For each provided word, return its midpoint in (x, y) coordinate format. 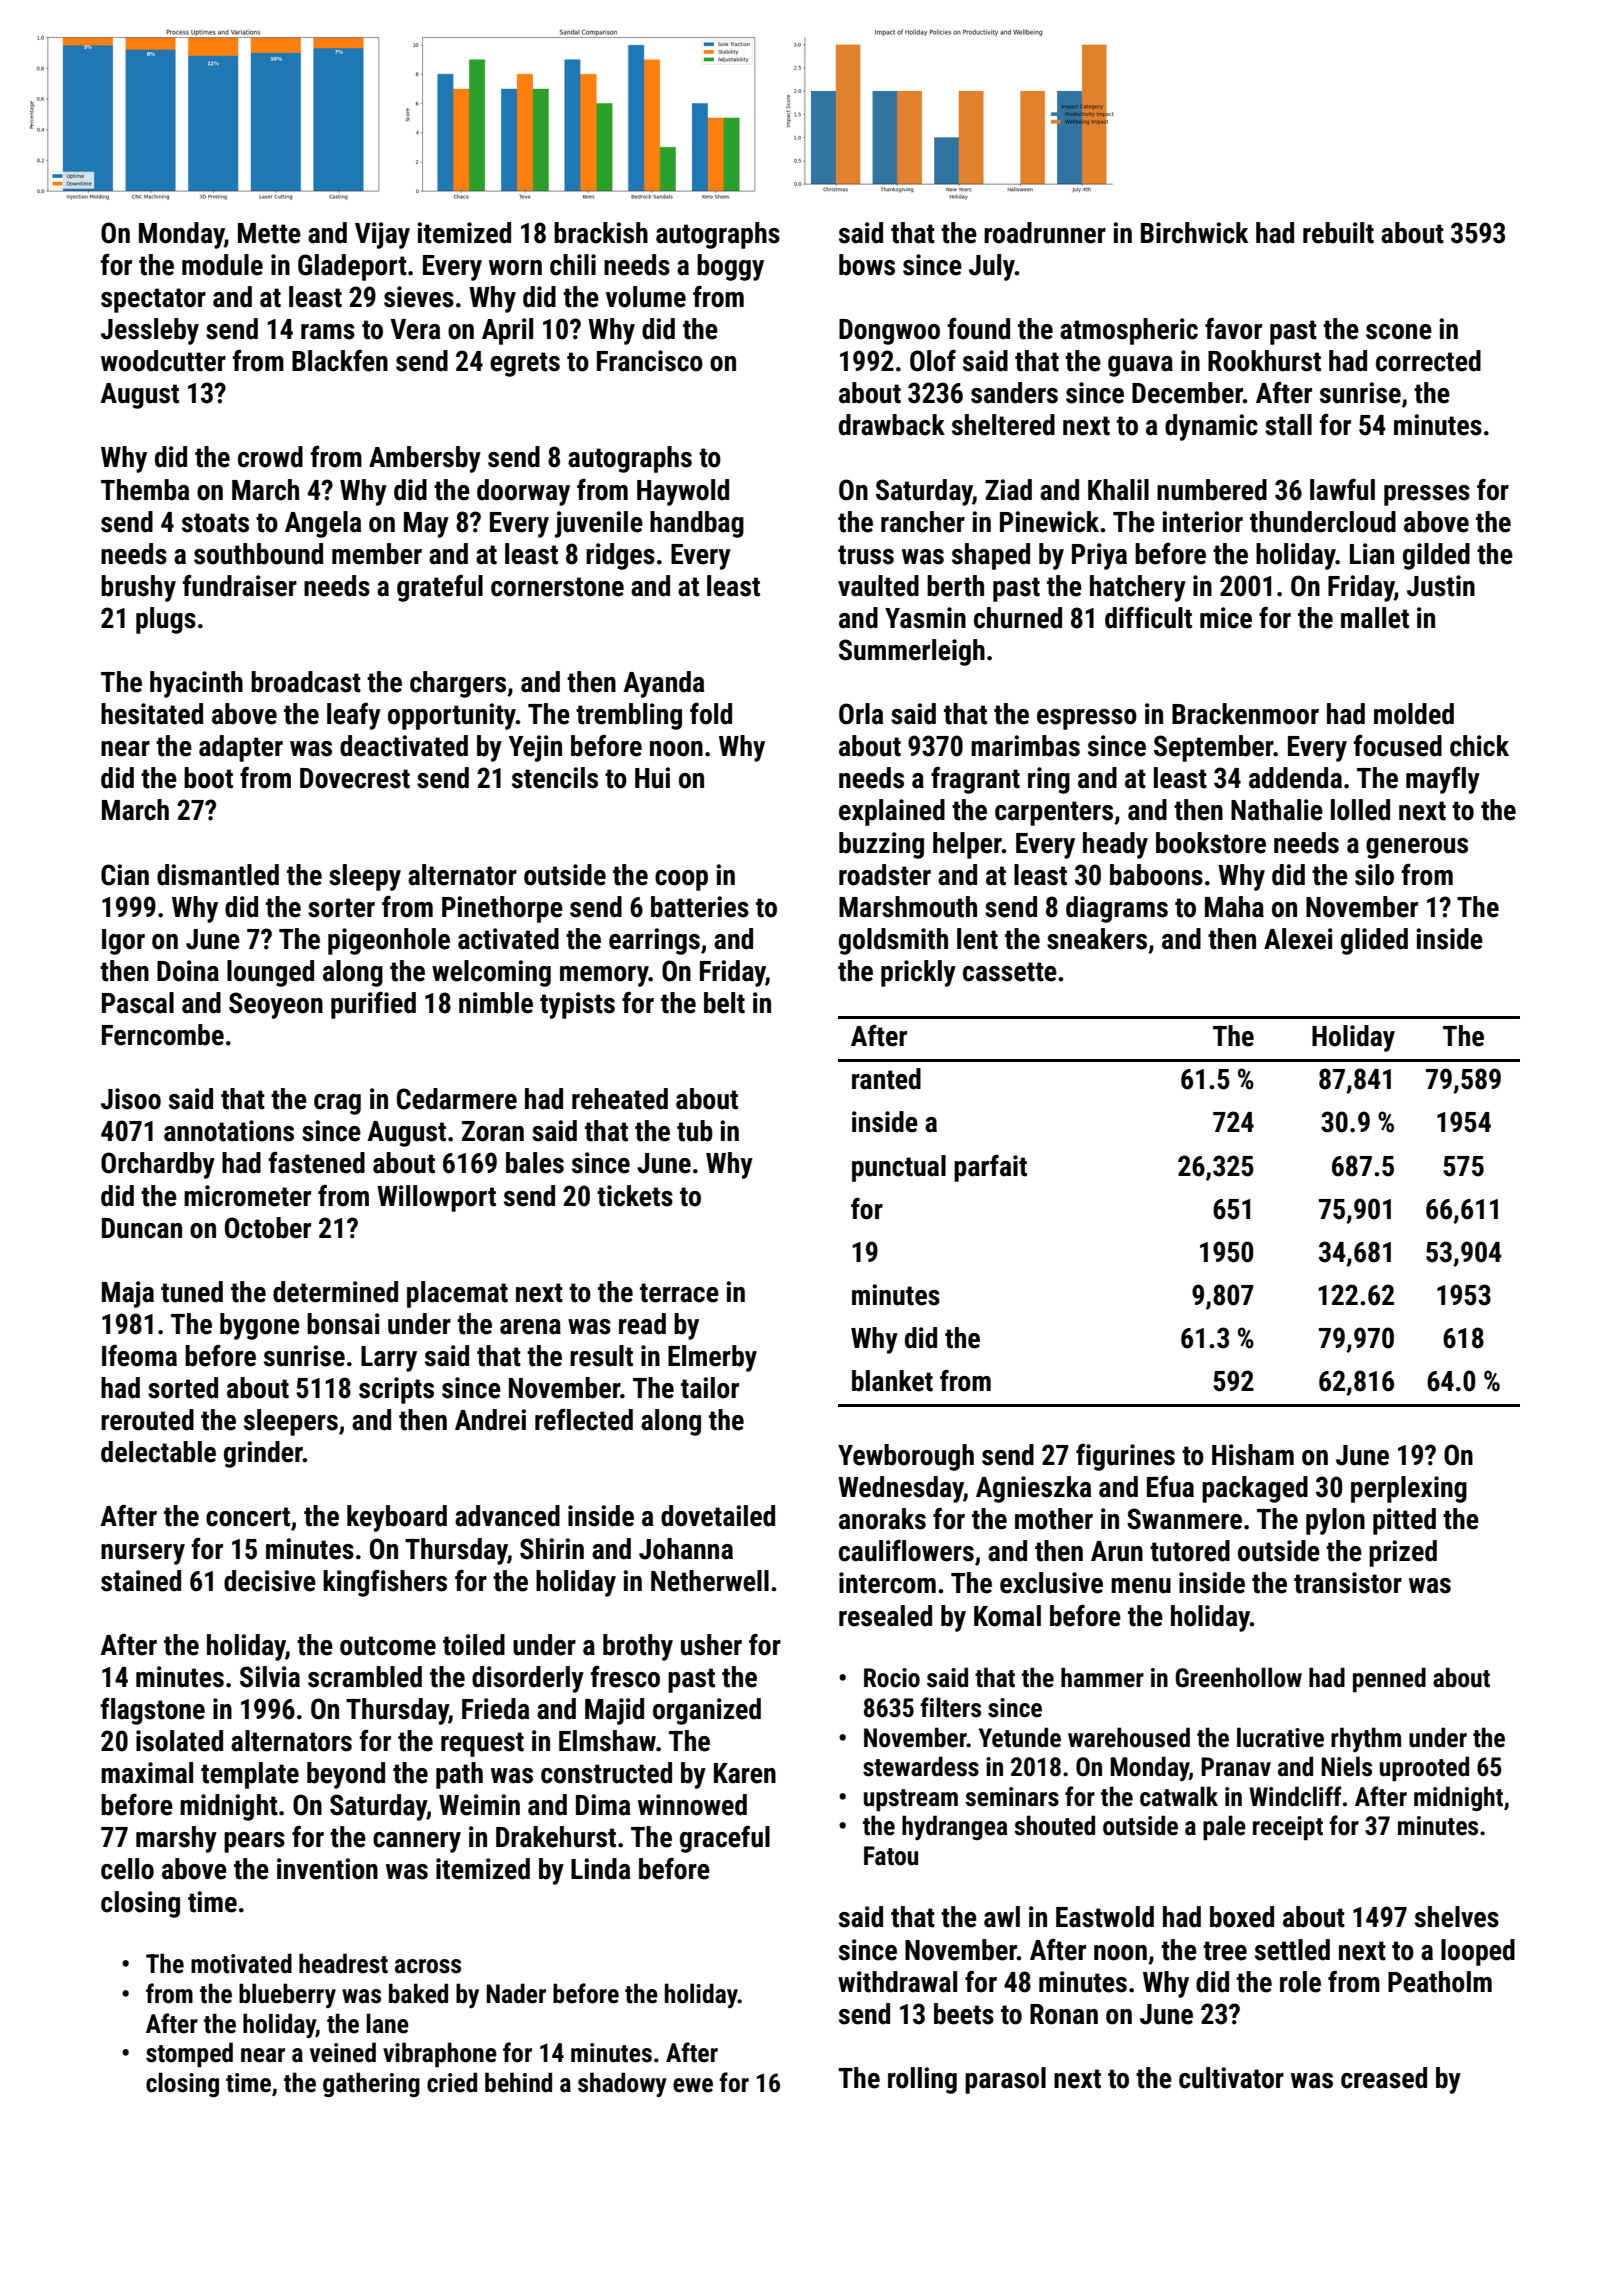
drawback (892, 425)
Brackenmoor (1245, 714)
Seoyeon (276, 1005)
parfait (990, 1168)
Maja (128, 1294)
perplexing (1409, 1489)
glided (1374, 941)
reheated (620, 1099)
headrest (343, 1963)
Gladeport (352, 267)
